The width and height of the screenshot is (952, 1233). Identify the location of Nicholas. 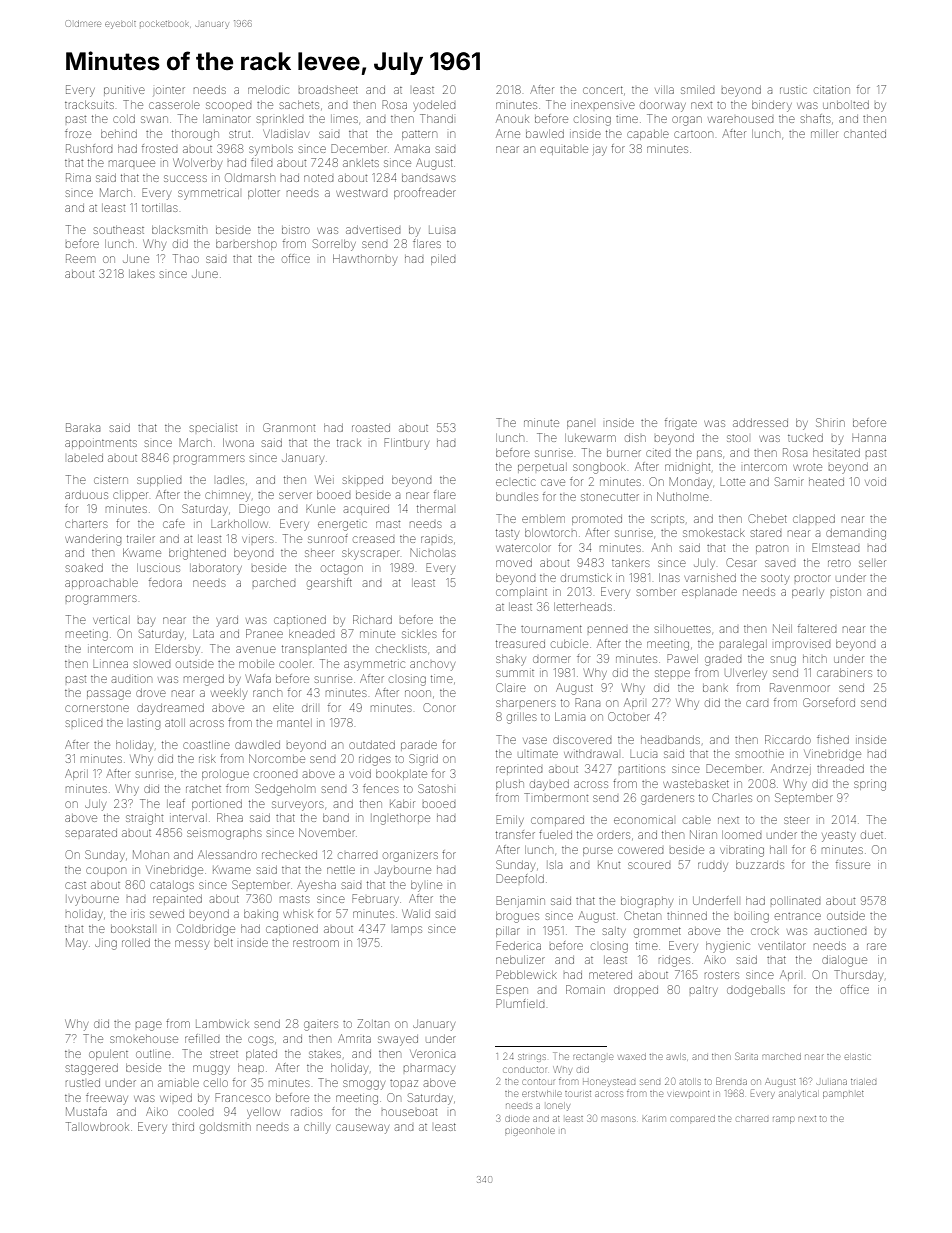
(433, 553).
